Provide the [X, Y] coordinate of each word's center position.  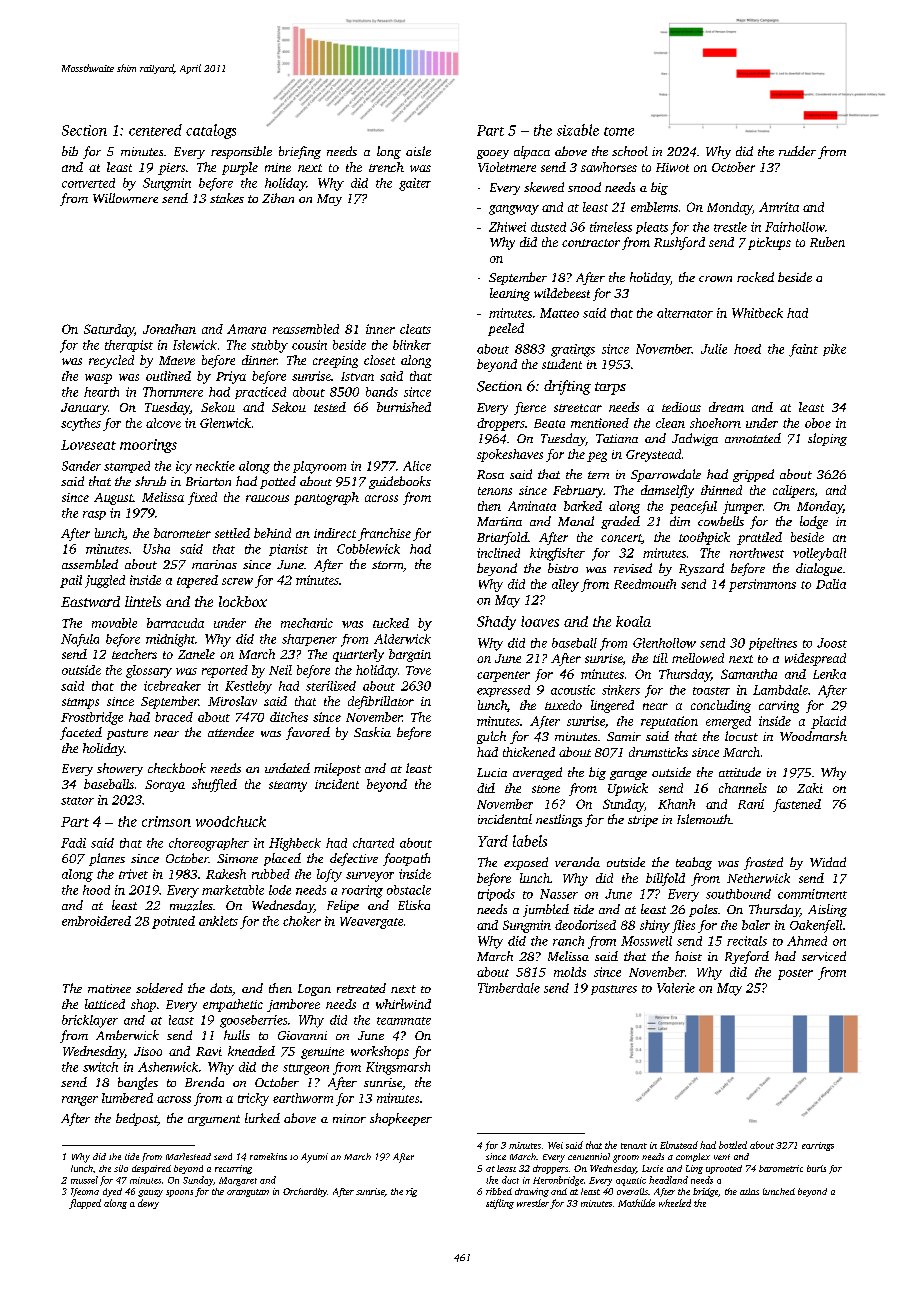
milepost [337, 769]
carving [779, 707]
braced [174, 717]
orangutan [248, 1193]
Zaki [810, 788]
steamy [288, 786]
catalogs [211, 131]
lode [280, 890]
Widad [828, 862]
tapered [197, 581]
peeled [506, 329]
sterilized [331, 686]
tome [619, 131]
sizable [578, 130]
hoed [747, 349]
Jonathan [169, 329]
